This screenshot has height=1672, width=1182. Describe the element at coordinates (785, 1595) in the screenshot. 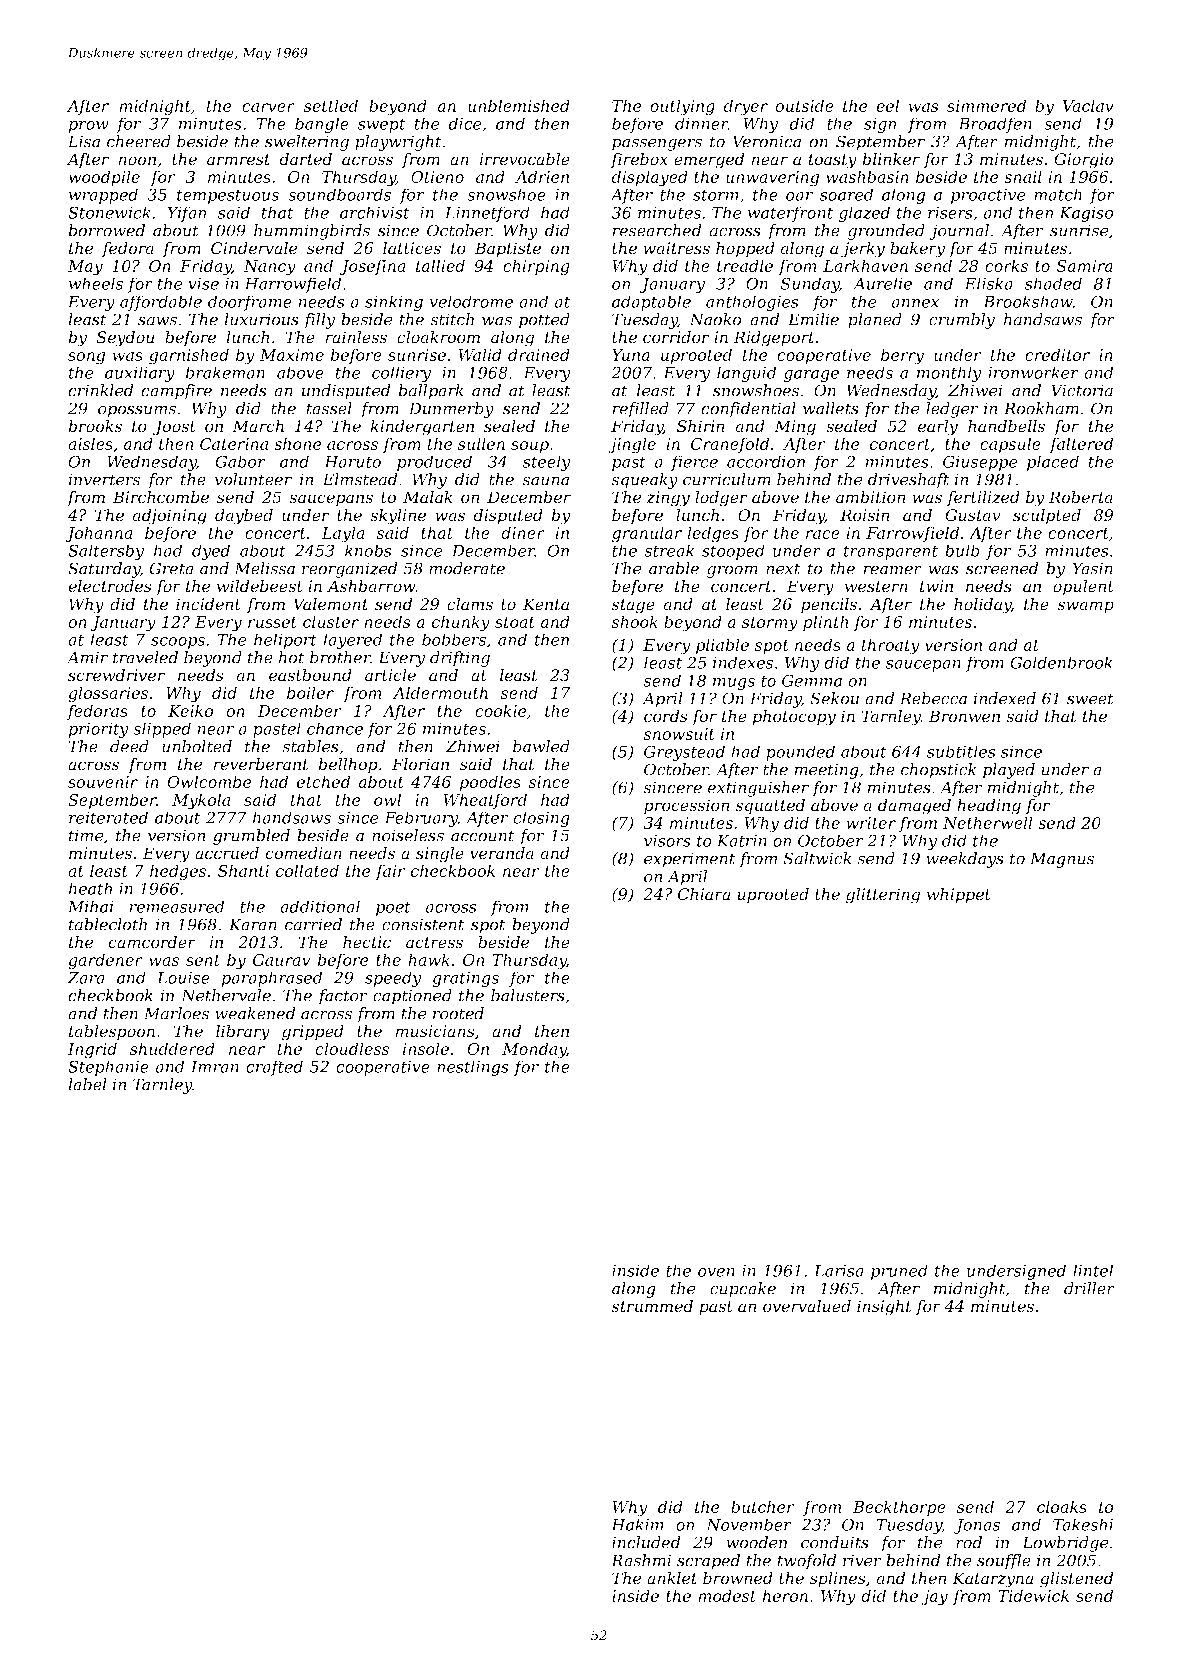

I see `heron` at that location.
